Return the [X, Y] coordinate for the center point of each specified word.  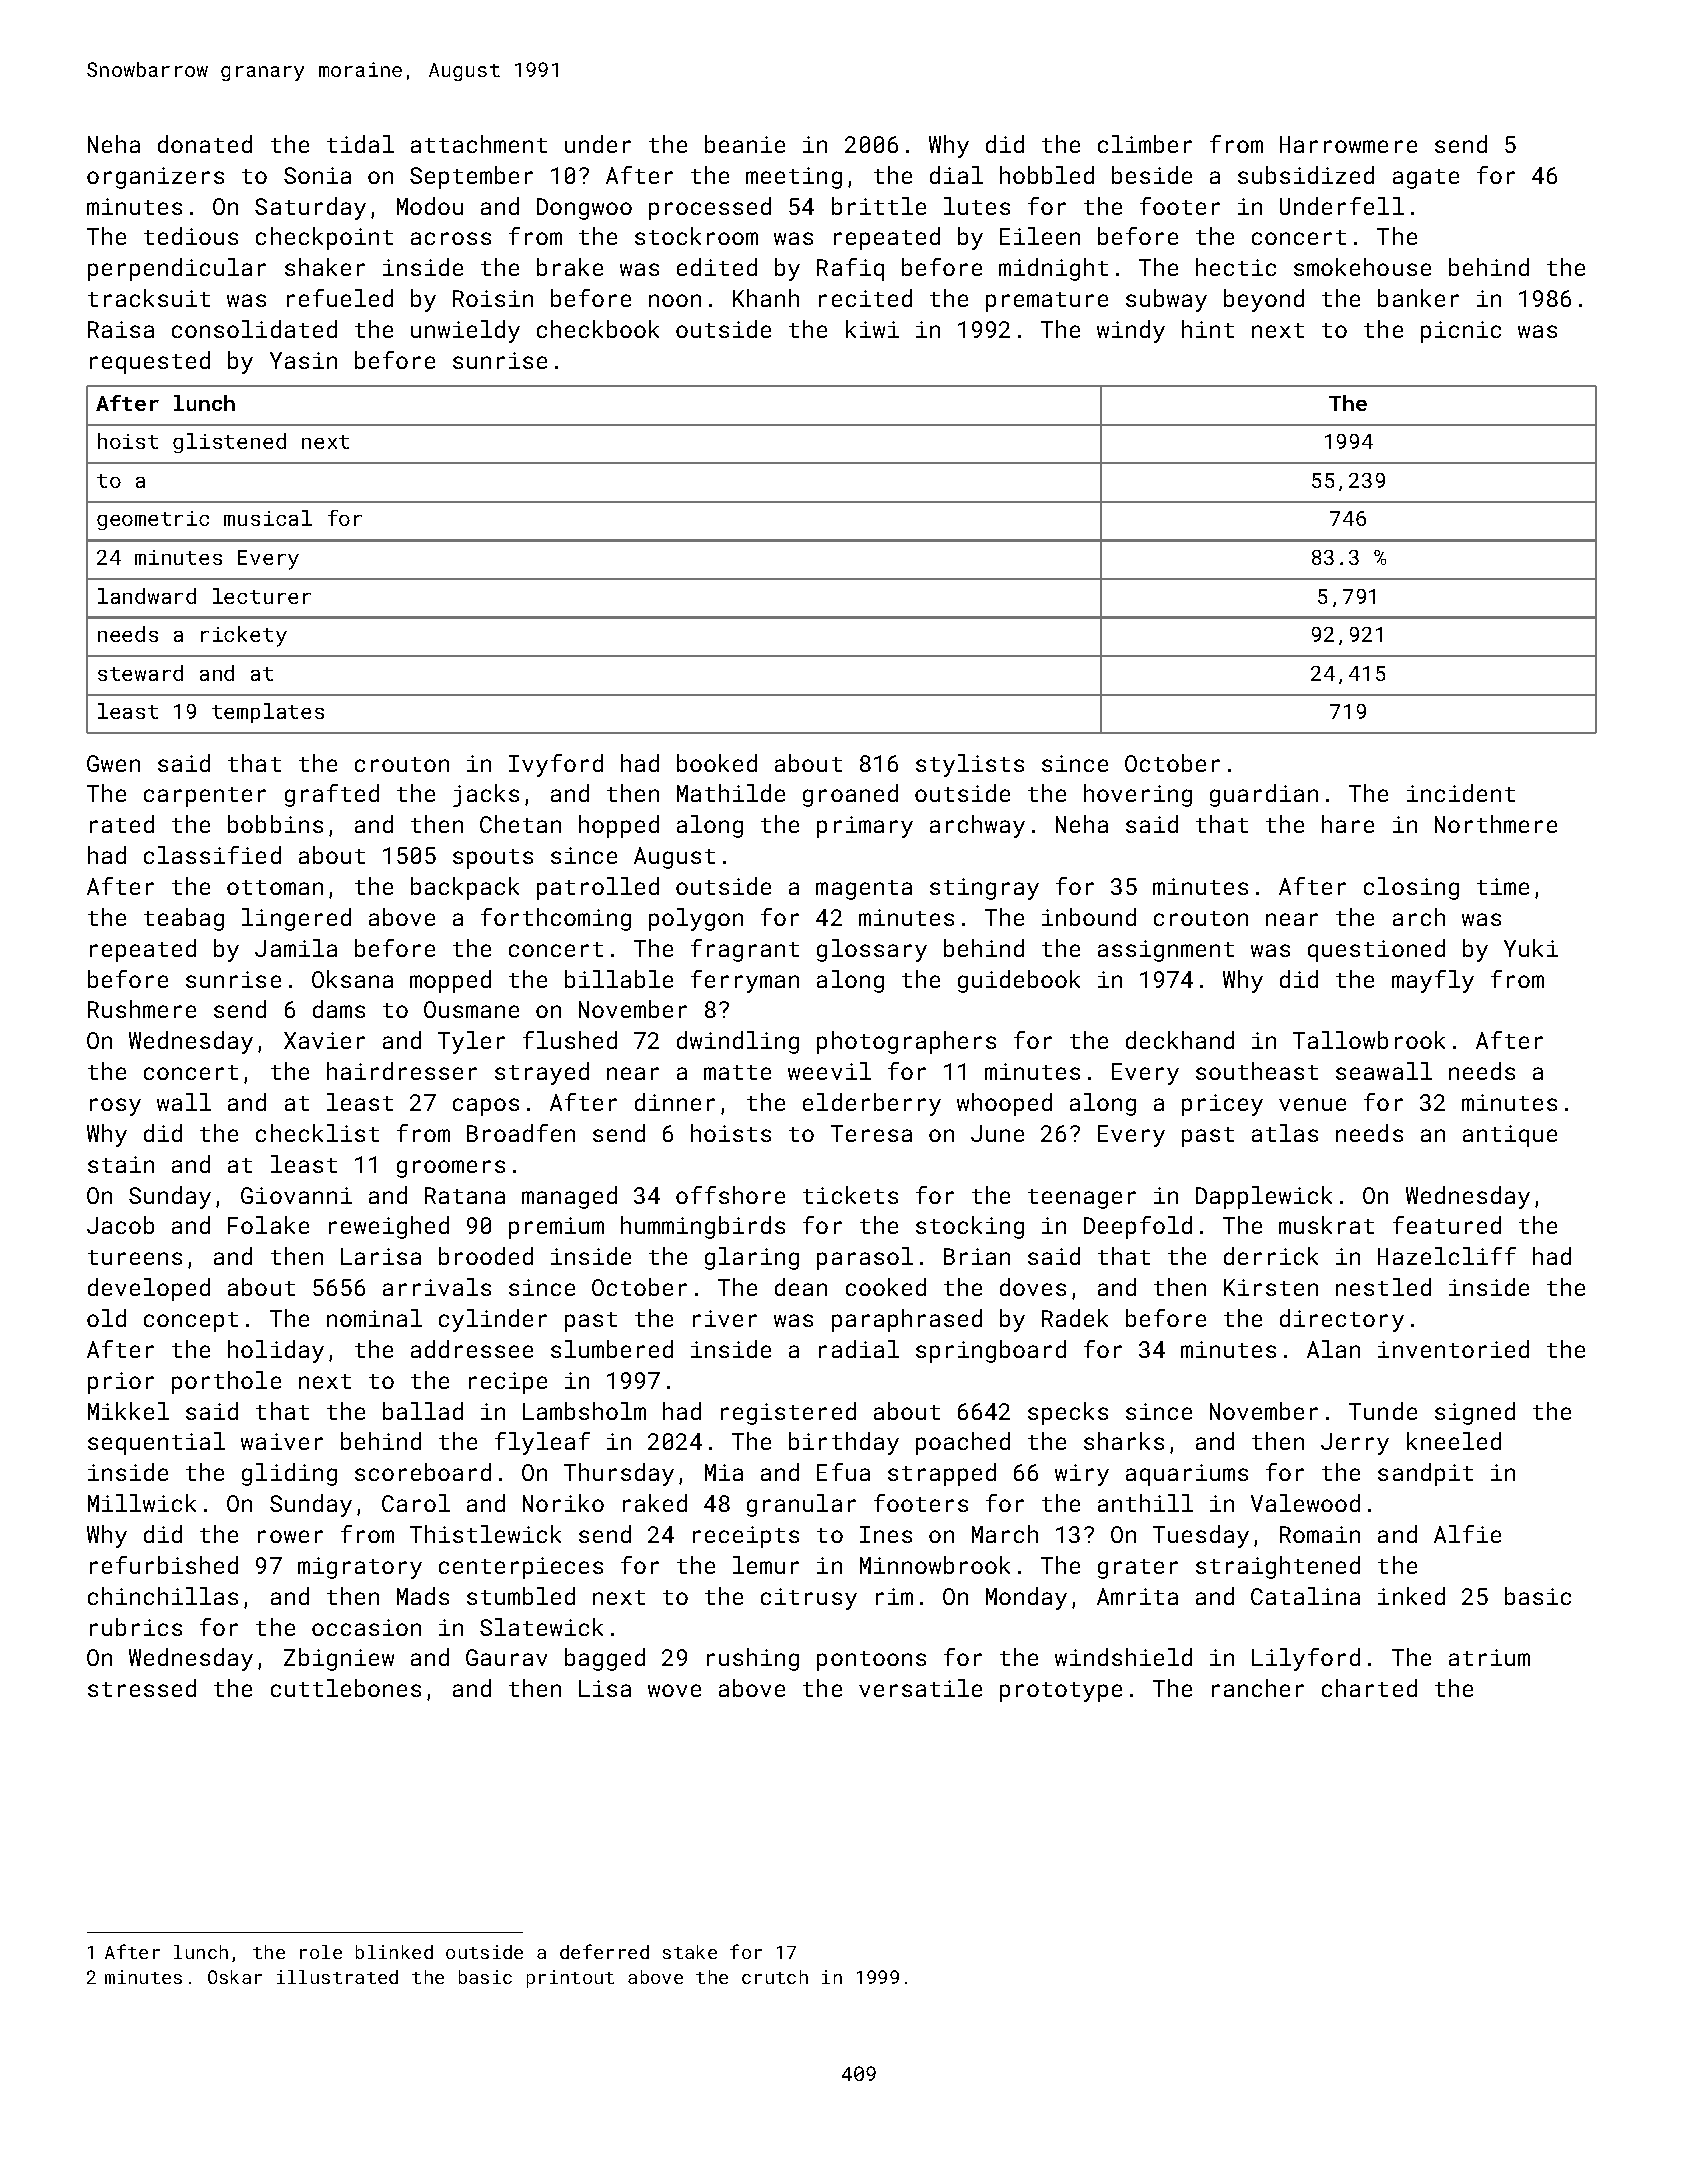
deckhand [1180, 1040]
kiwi [872, 329]
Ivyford [556, 765]
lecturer [262, 596]
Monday [1026, 1598]
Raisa [121, 329]
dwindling [738, 1042]
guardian [1264, 795]
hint [1208, 329]
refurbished [164, 1565]
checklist [317, 1133]
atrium [1489, 1657]
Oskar [235, 1977]
